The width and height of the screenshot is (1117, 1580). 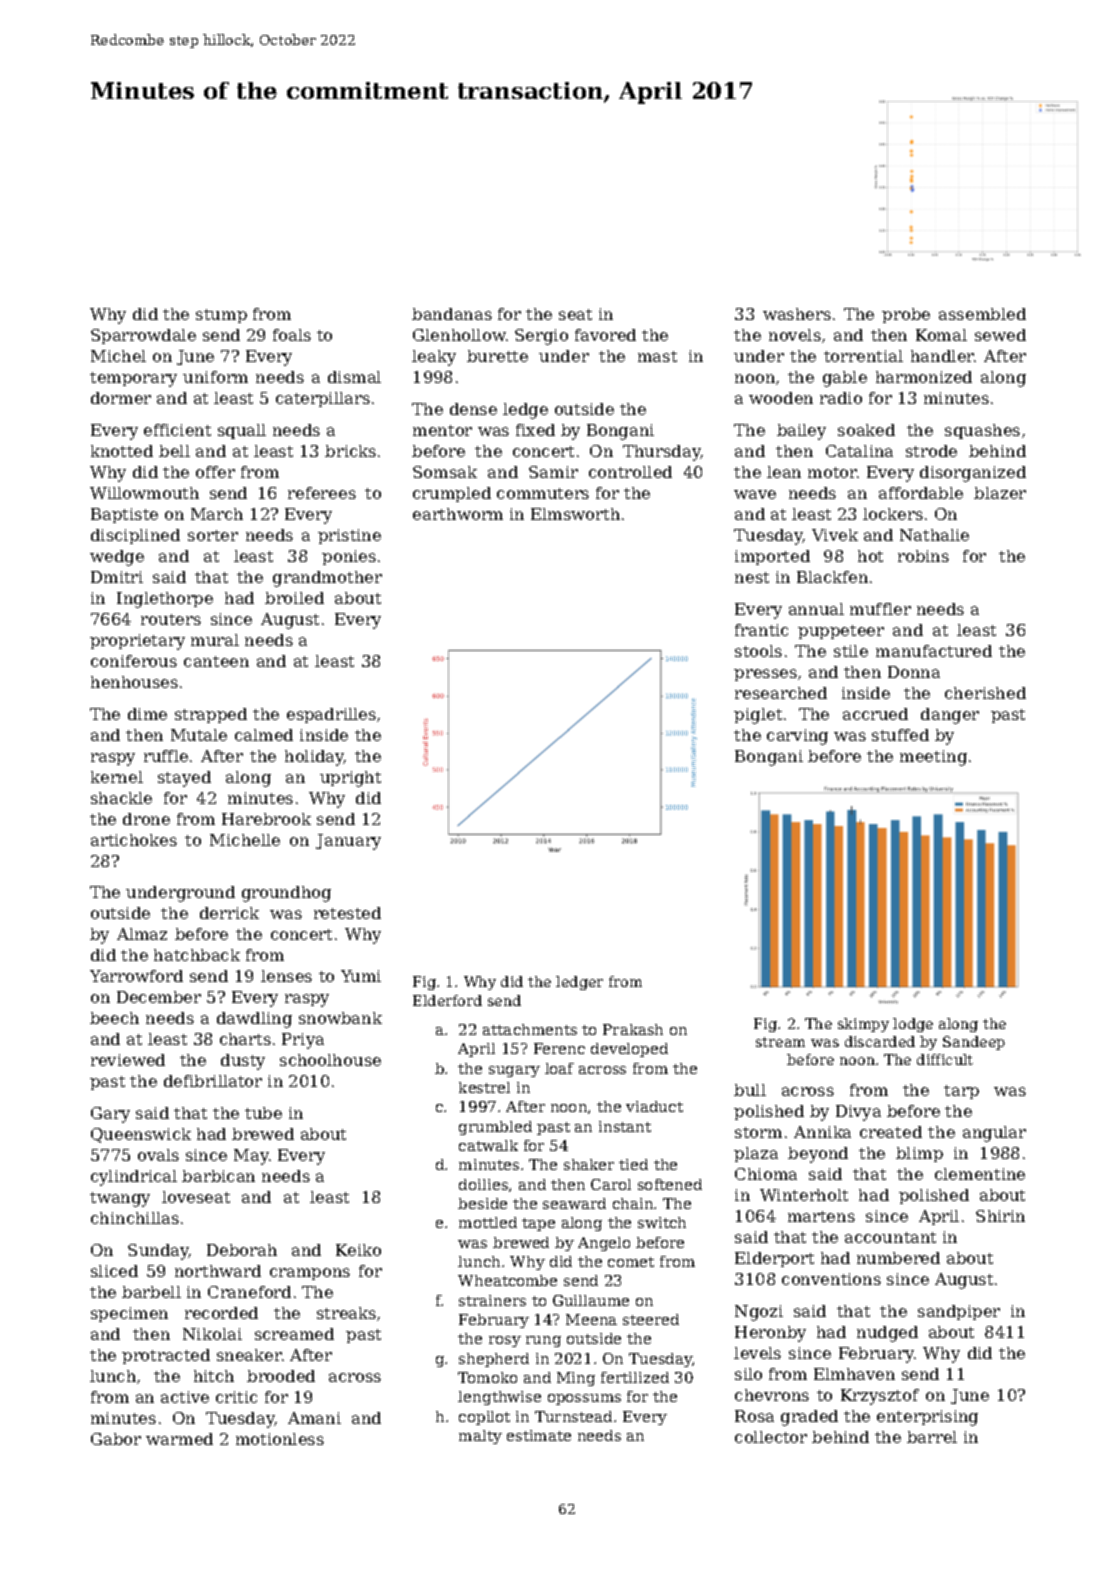 What do you see at coordinates (859, 451) in the screenshot?
I see `Catalina` at bounding box center [859, 451].
